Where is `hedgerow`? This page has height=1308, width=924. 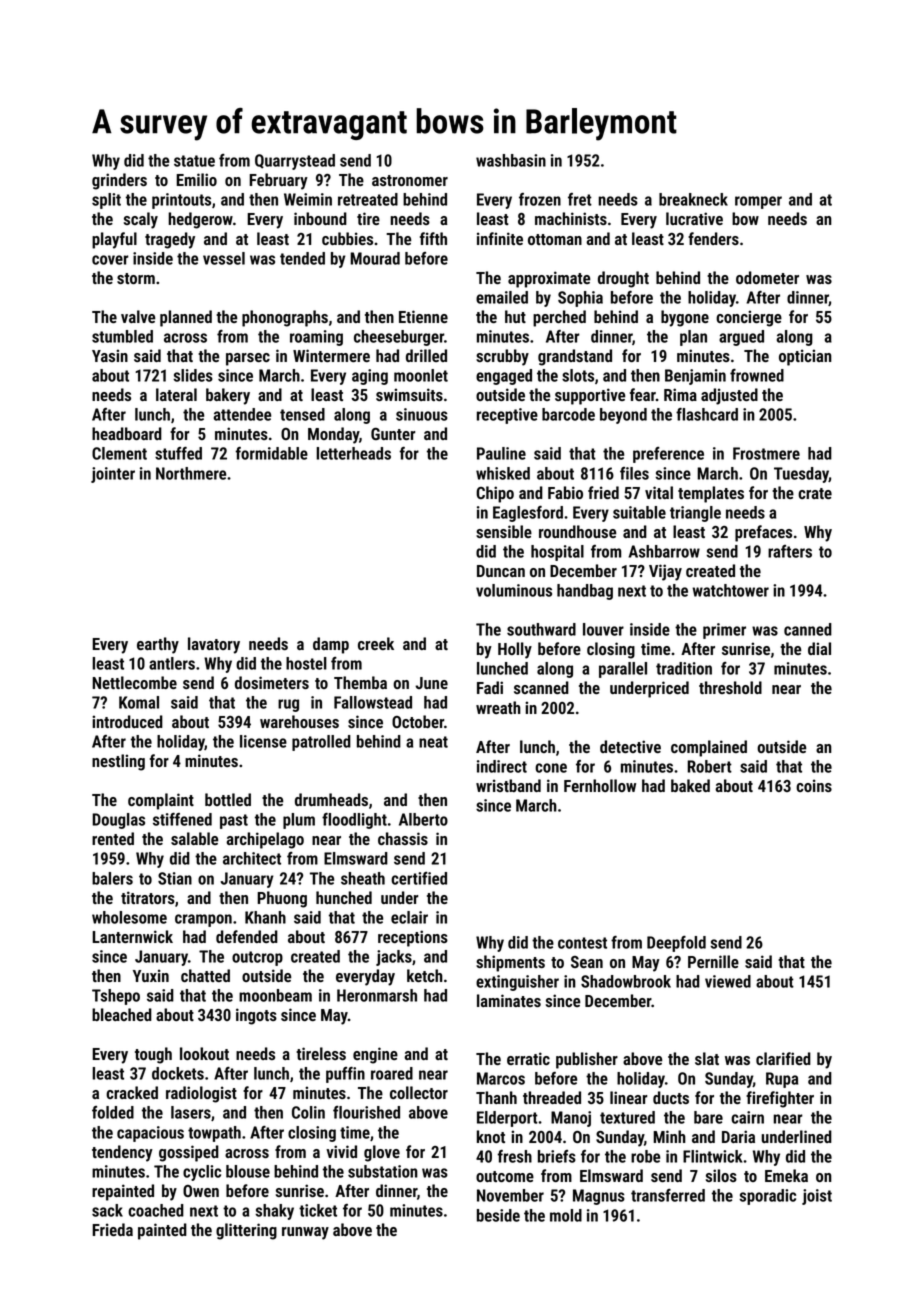
hedgerow is located at coordinates (200, 220).
